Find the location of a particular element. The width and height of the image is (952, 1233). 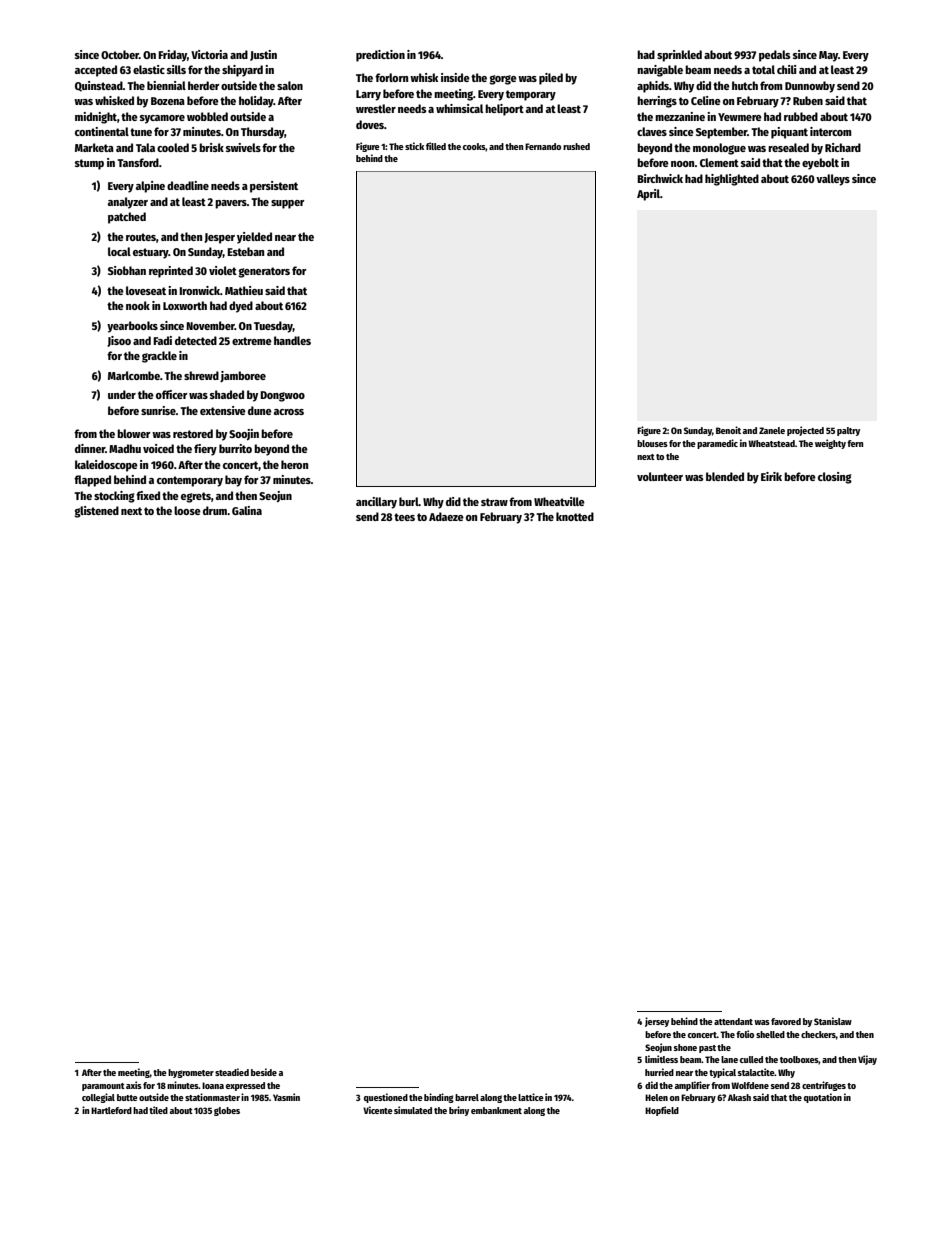

highlighted is located at coordinates (732, 180).
